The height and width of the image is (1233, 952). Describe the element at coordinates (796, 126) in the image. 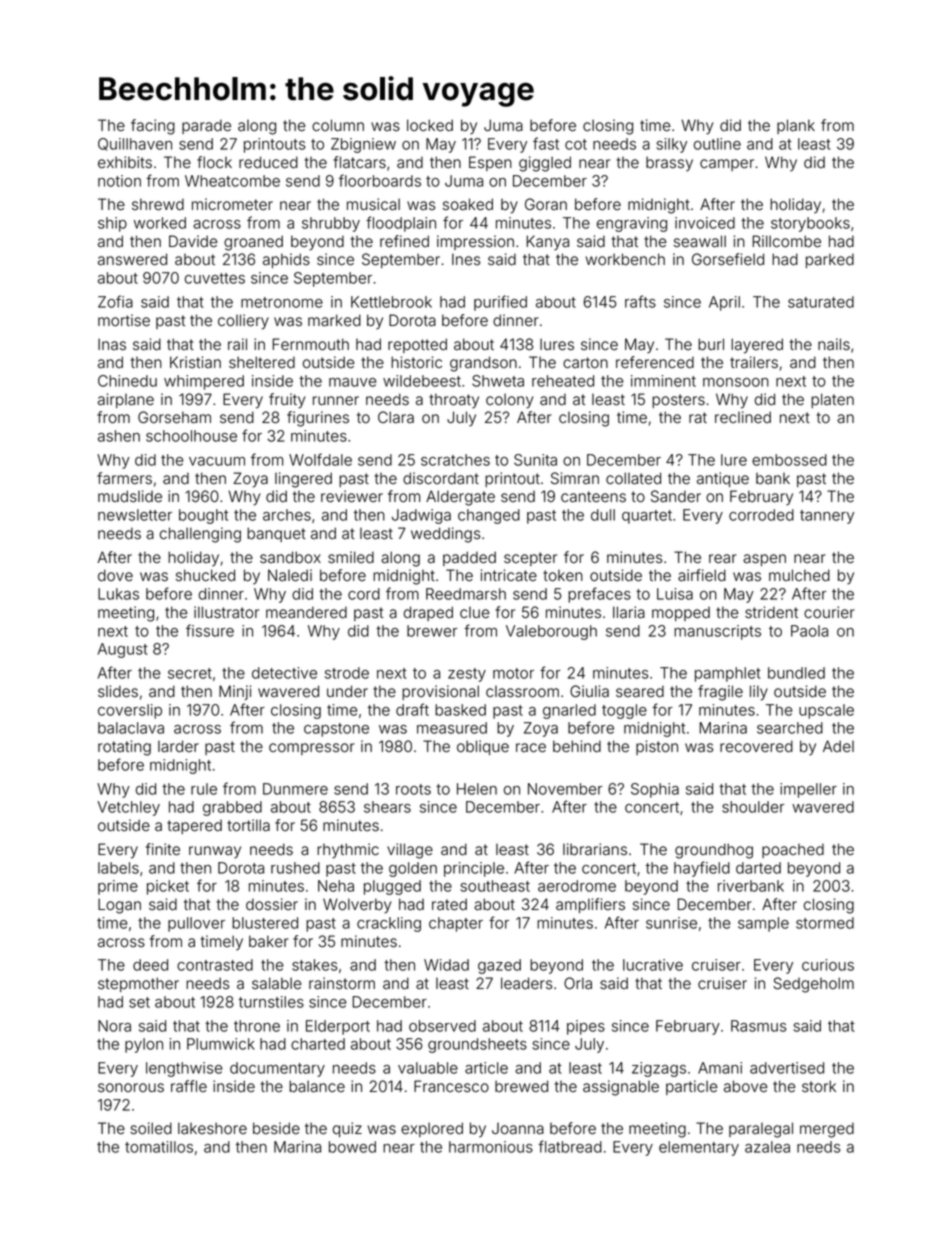

I see `plank` at that location.
